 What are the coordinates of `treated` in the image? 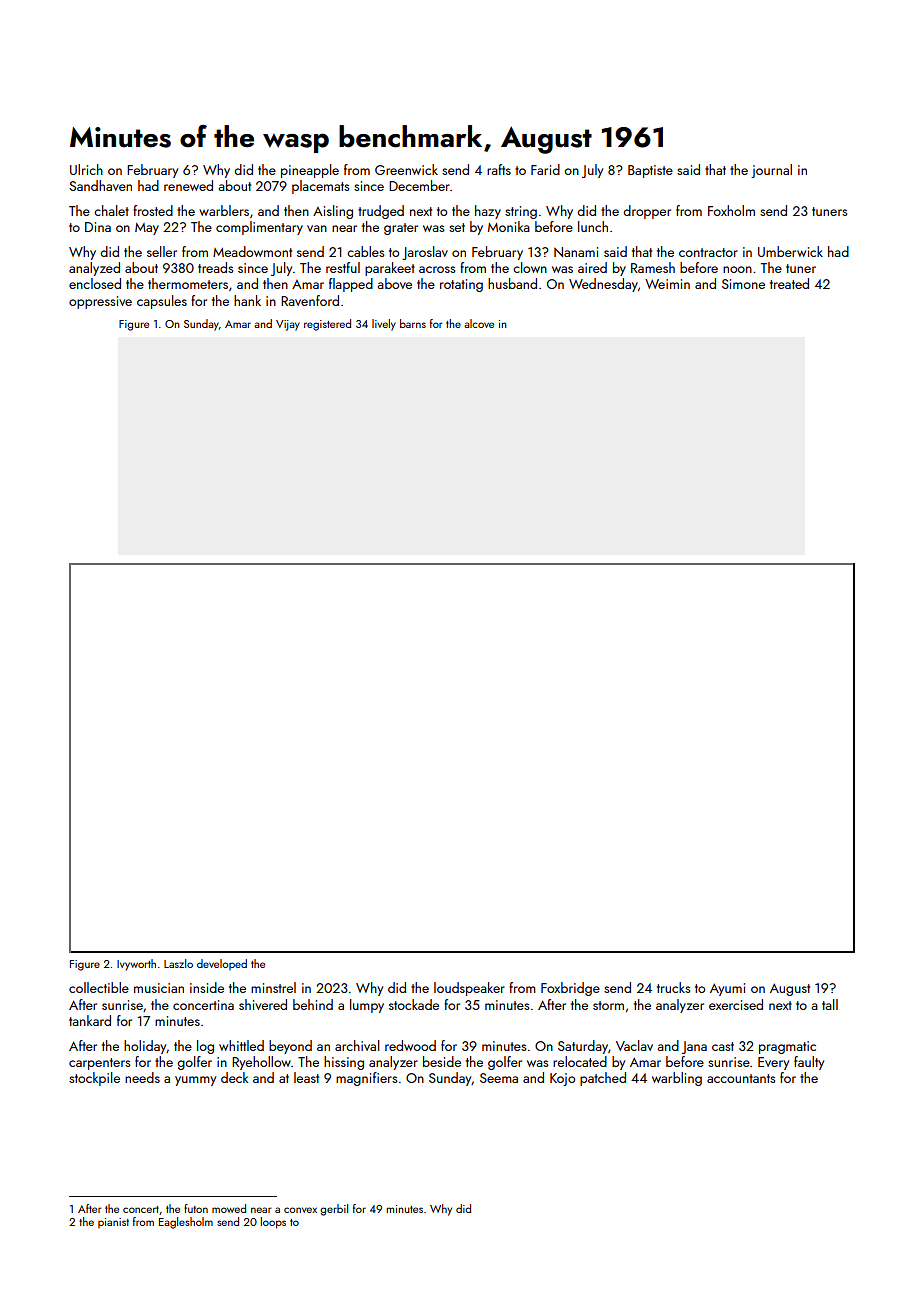 It's located at (789, 283).
